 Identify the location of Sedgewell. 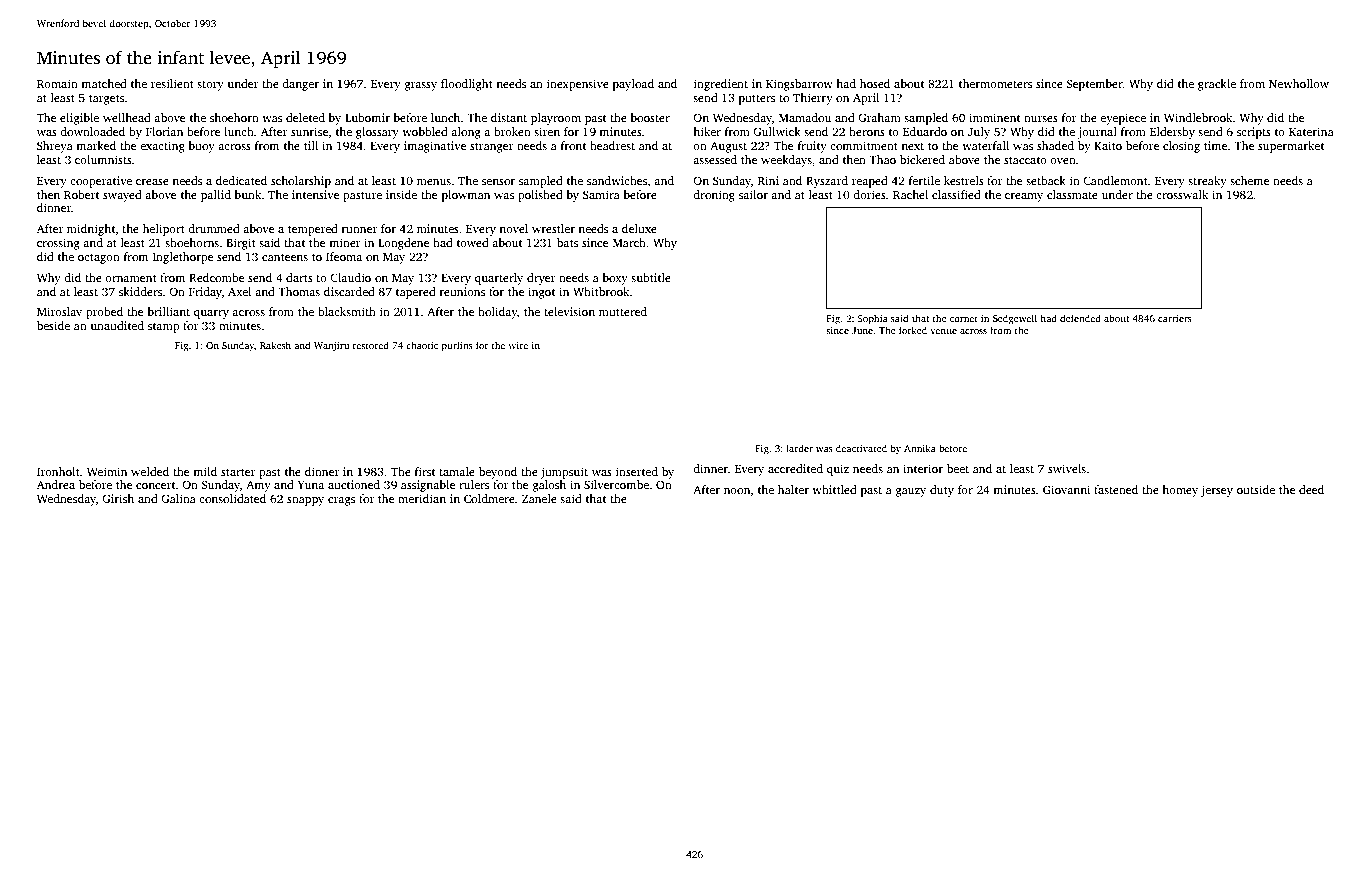
(1015, 319).
